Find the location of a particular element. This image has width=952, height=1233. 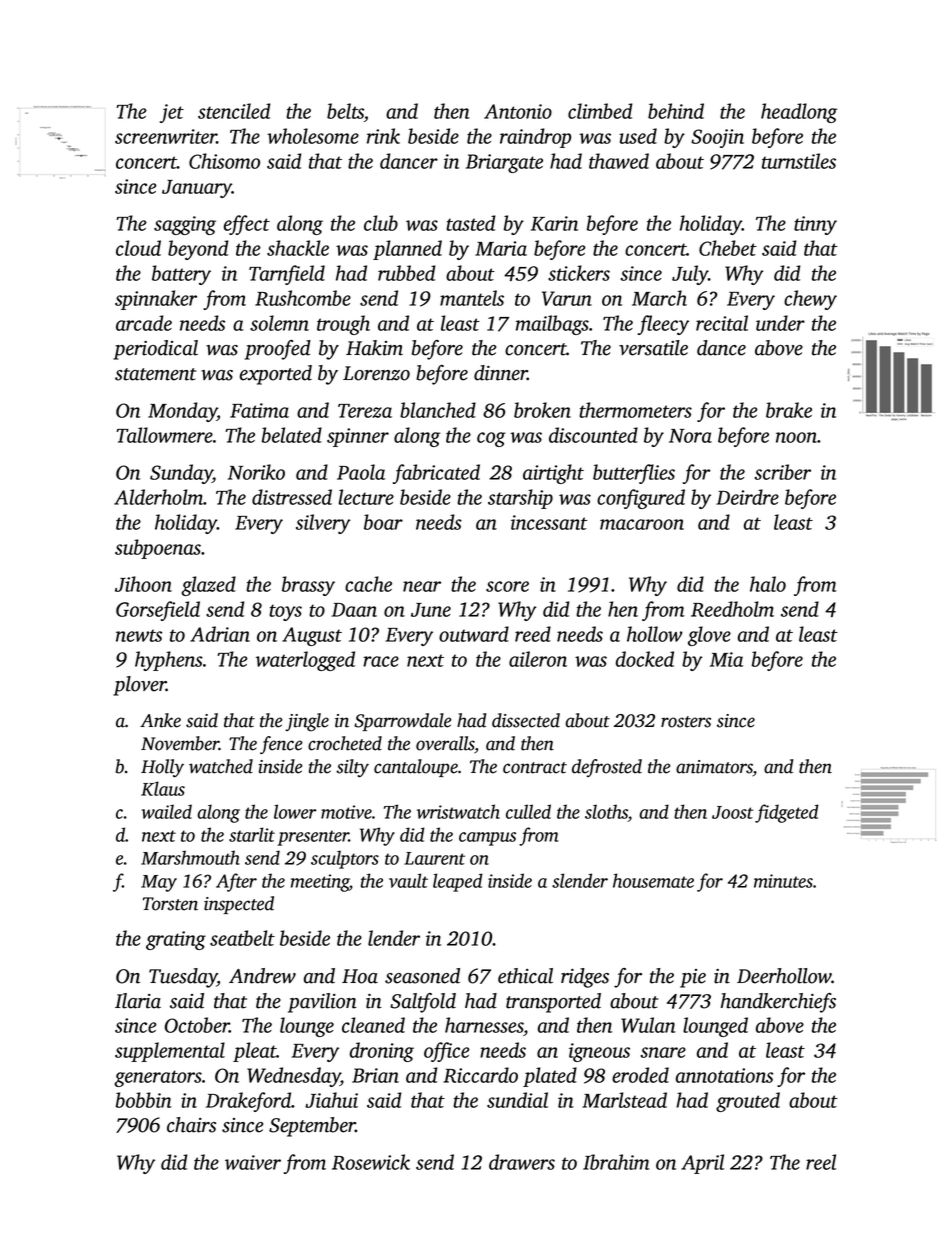

glove is located at coordinates (709, 636).
